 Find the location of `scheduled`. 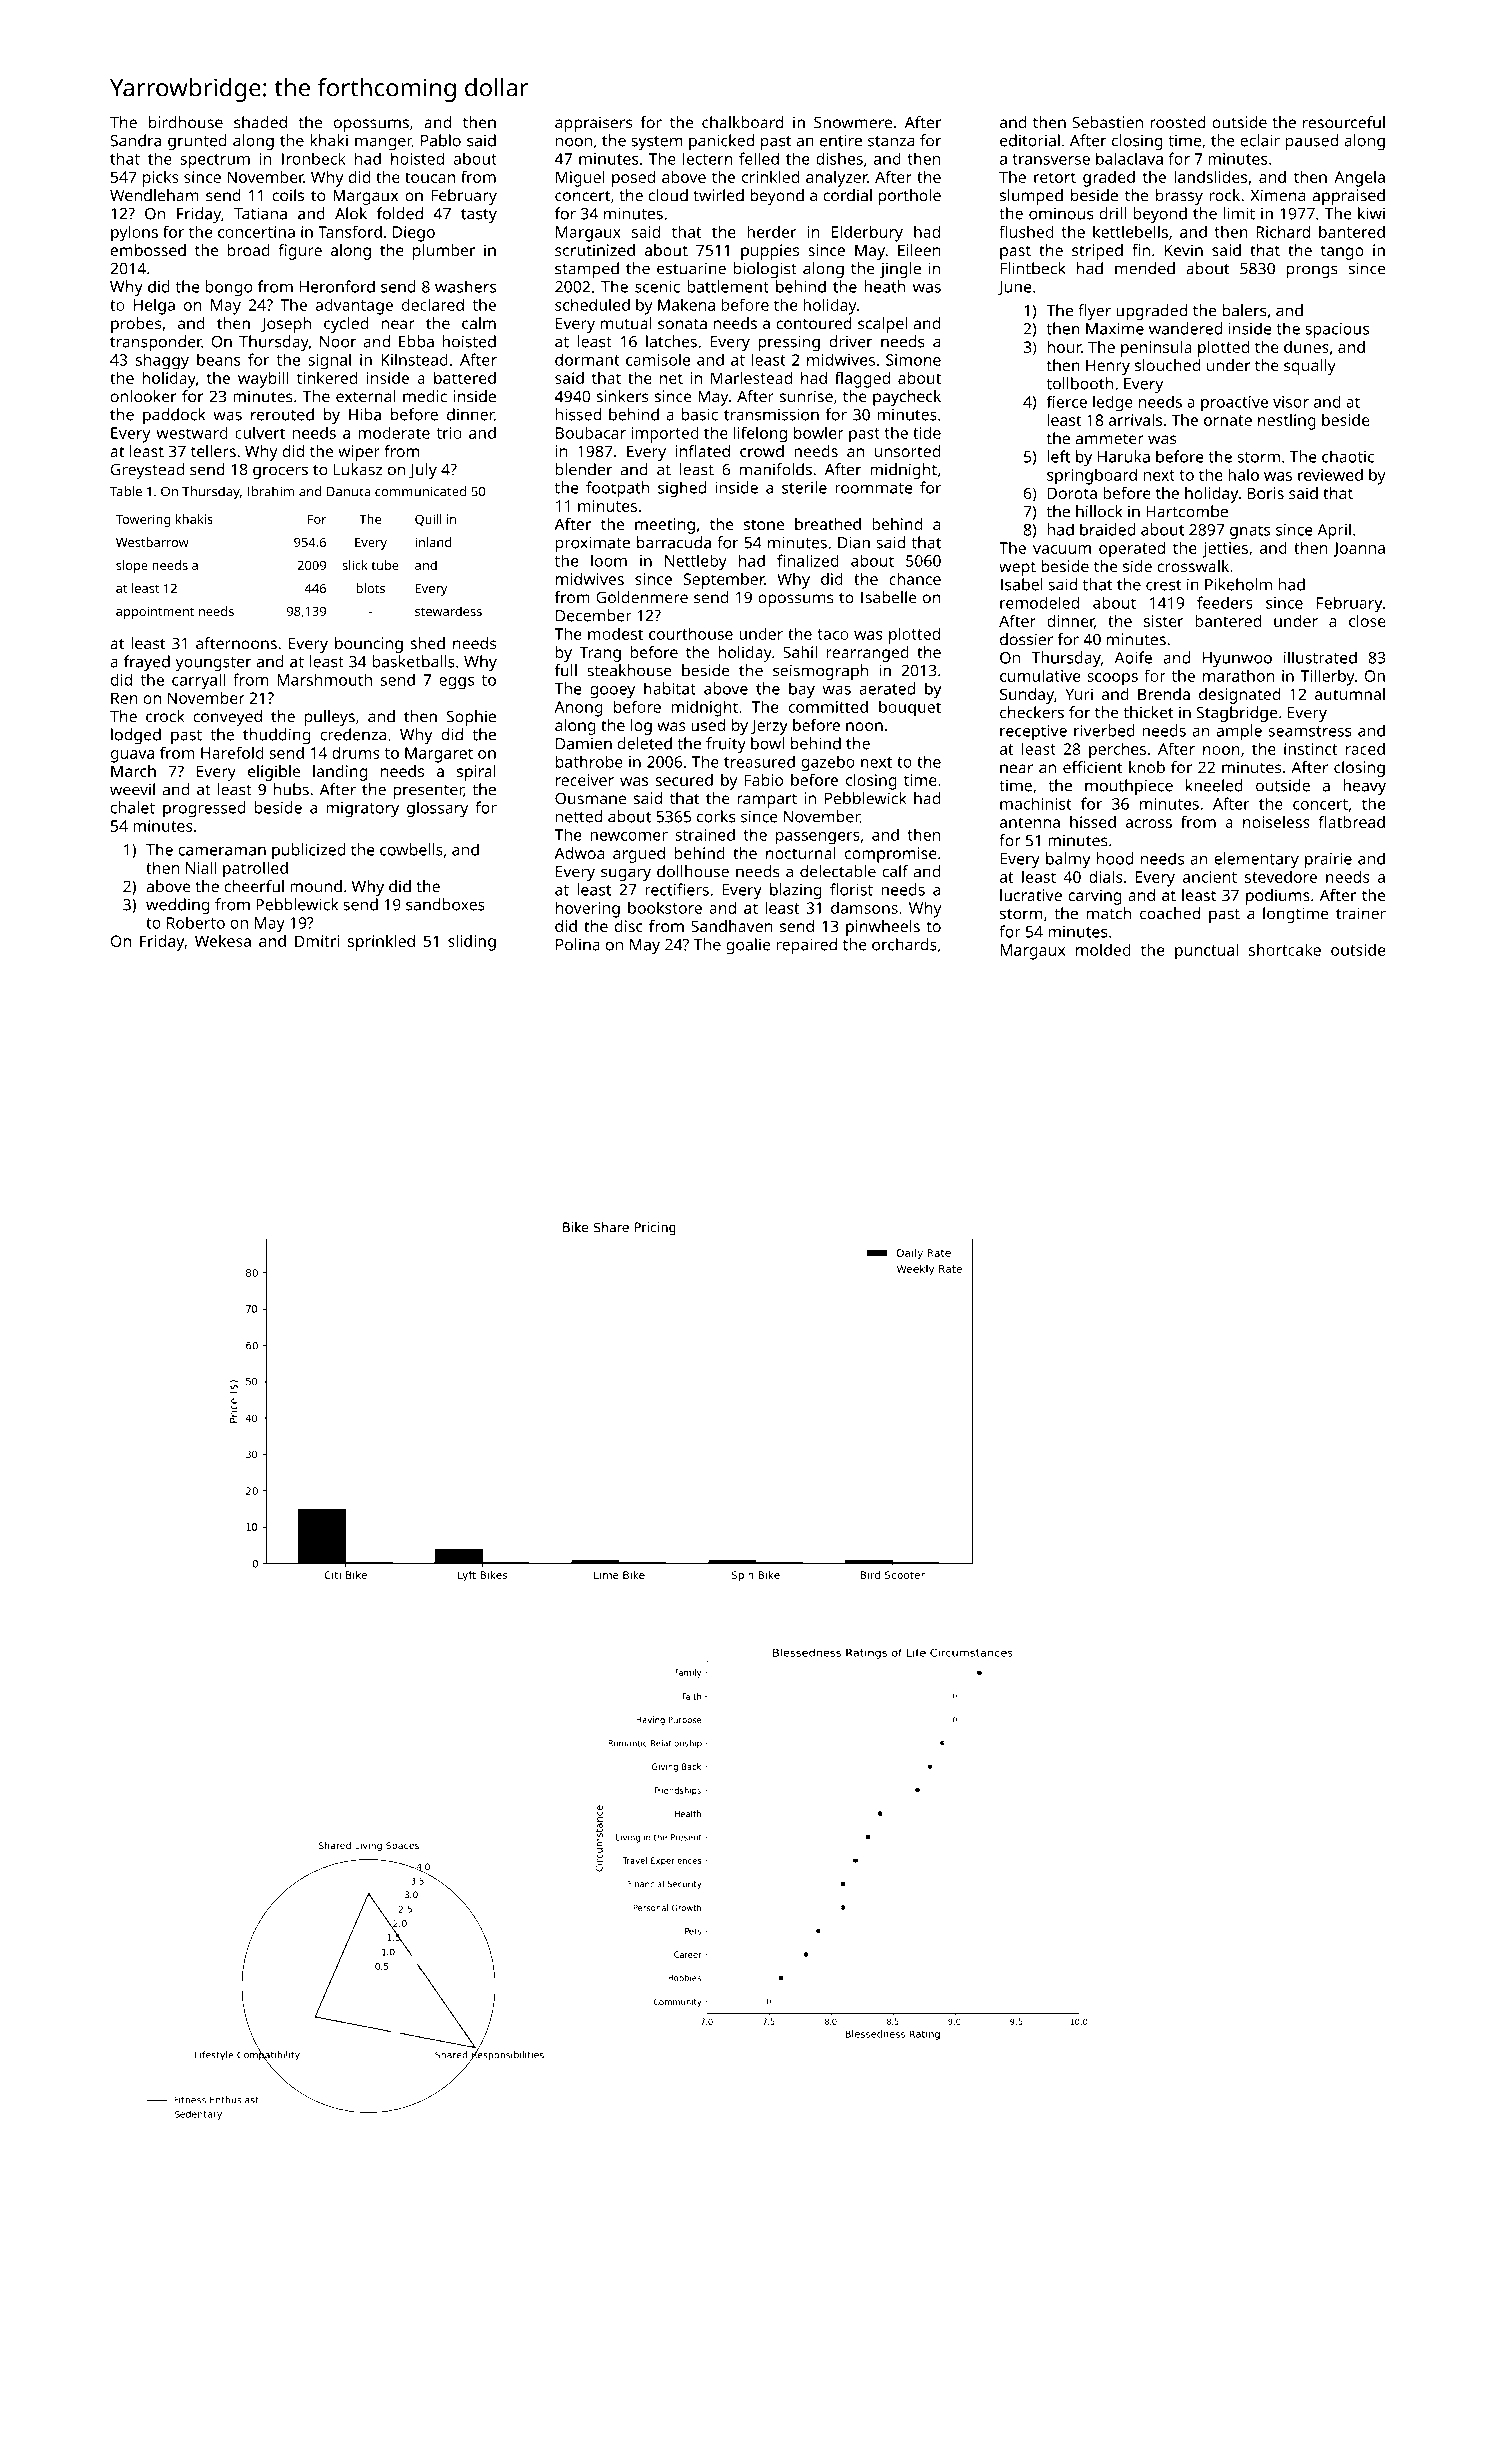

scheduled is located at coordinates (592, 304).
